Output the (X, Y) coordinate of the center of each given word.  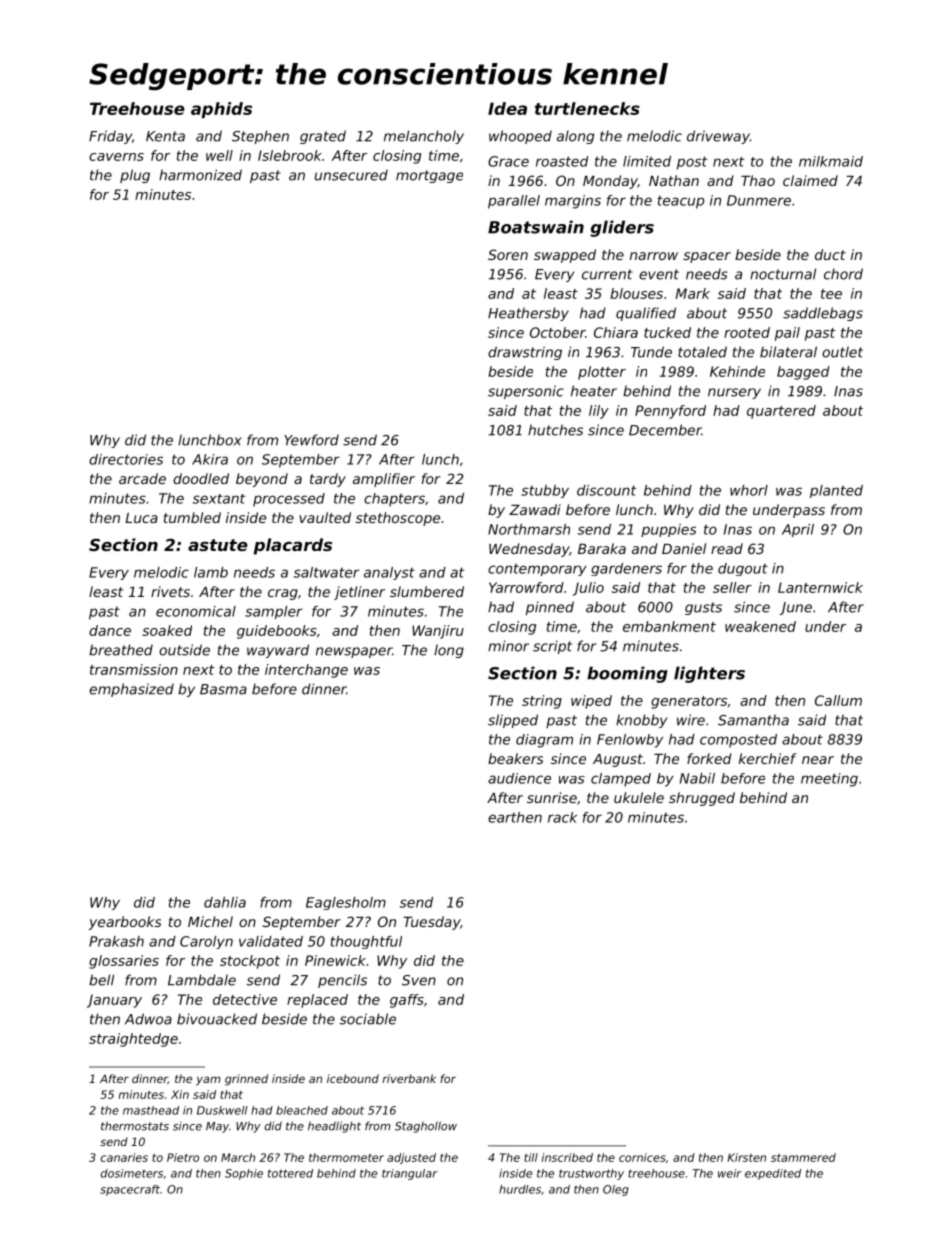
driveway (718, 137)
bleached (302, 1110)
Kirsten (746, 1157)
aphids (221, 110)
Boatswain (536, 227)
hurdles (520, 1189)
